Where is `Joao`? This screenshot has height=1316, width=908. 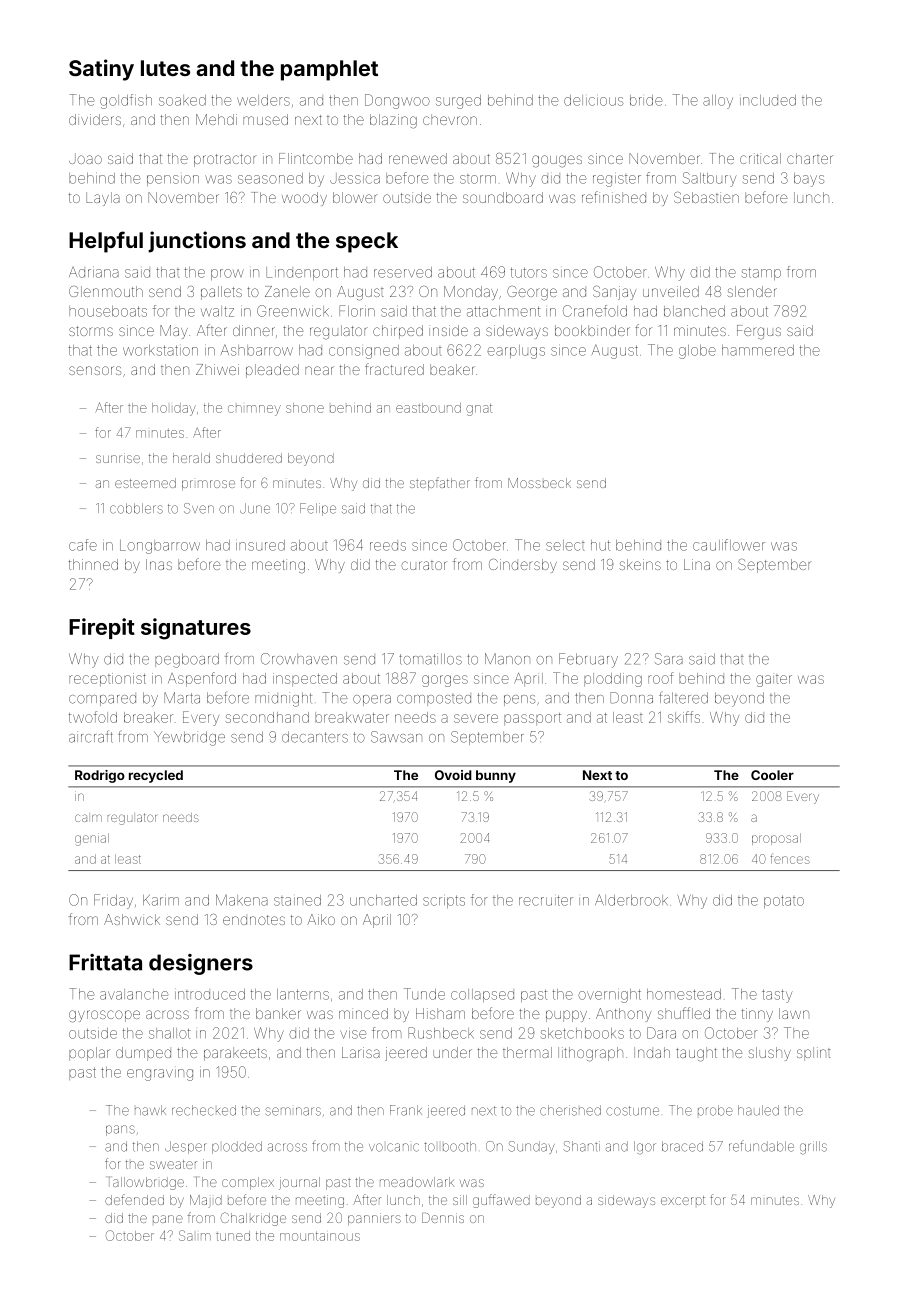
Joao is located at coordinates (85, 158).
